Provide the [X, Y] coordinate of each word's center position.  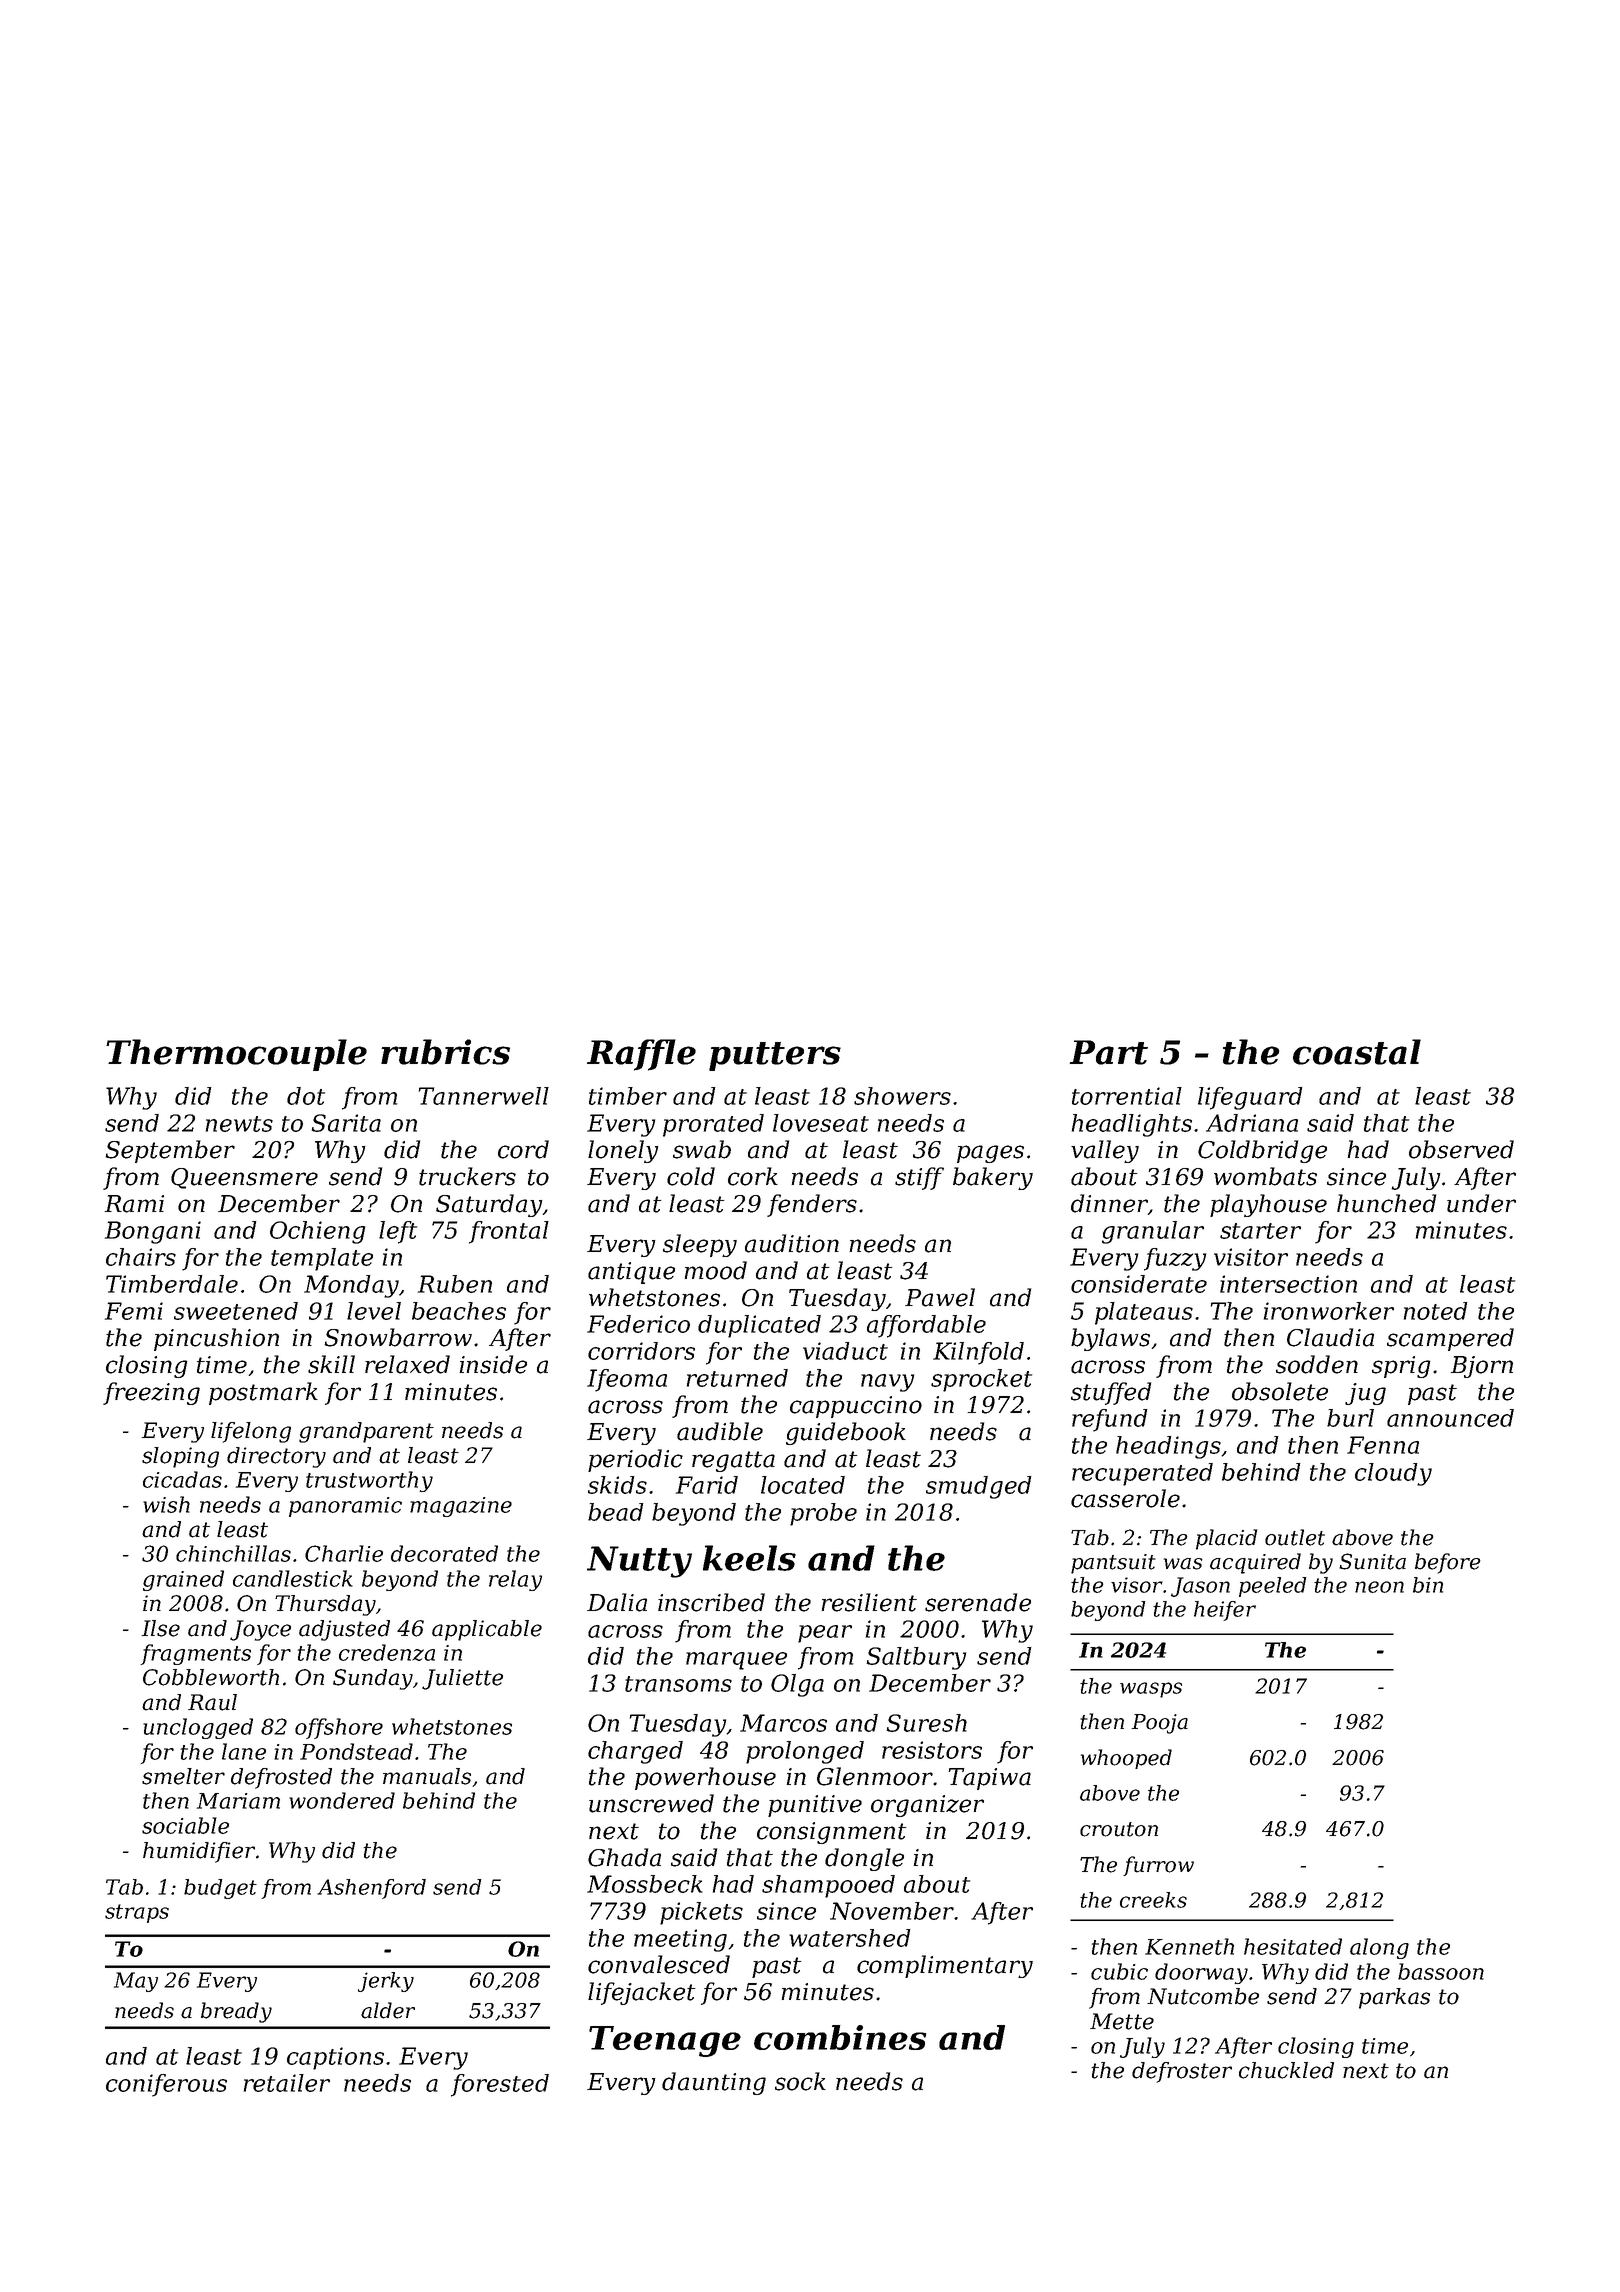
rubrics [445, 1052]
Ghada [624, 1857]
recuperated [1142, 1474]
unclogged [198, 1728]
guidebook [846, 1433]
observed [1461, 1149]
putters [775, 1056]
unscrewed [651, 1803]
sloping [180, 1457]
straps [137, 1913]
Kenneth [1189, 1946]
